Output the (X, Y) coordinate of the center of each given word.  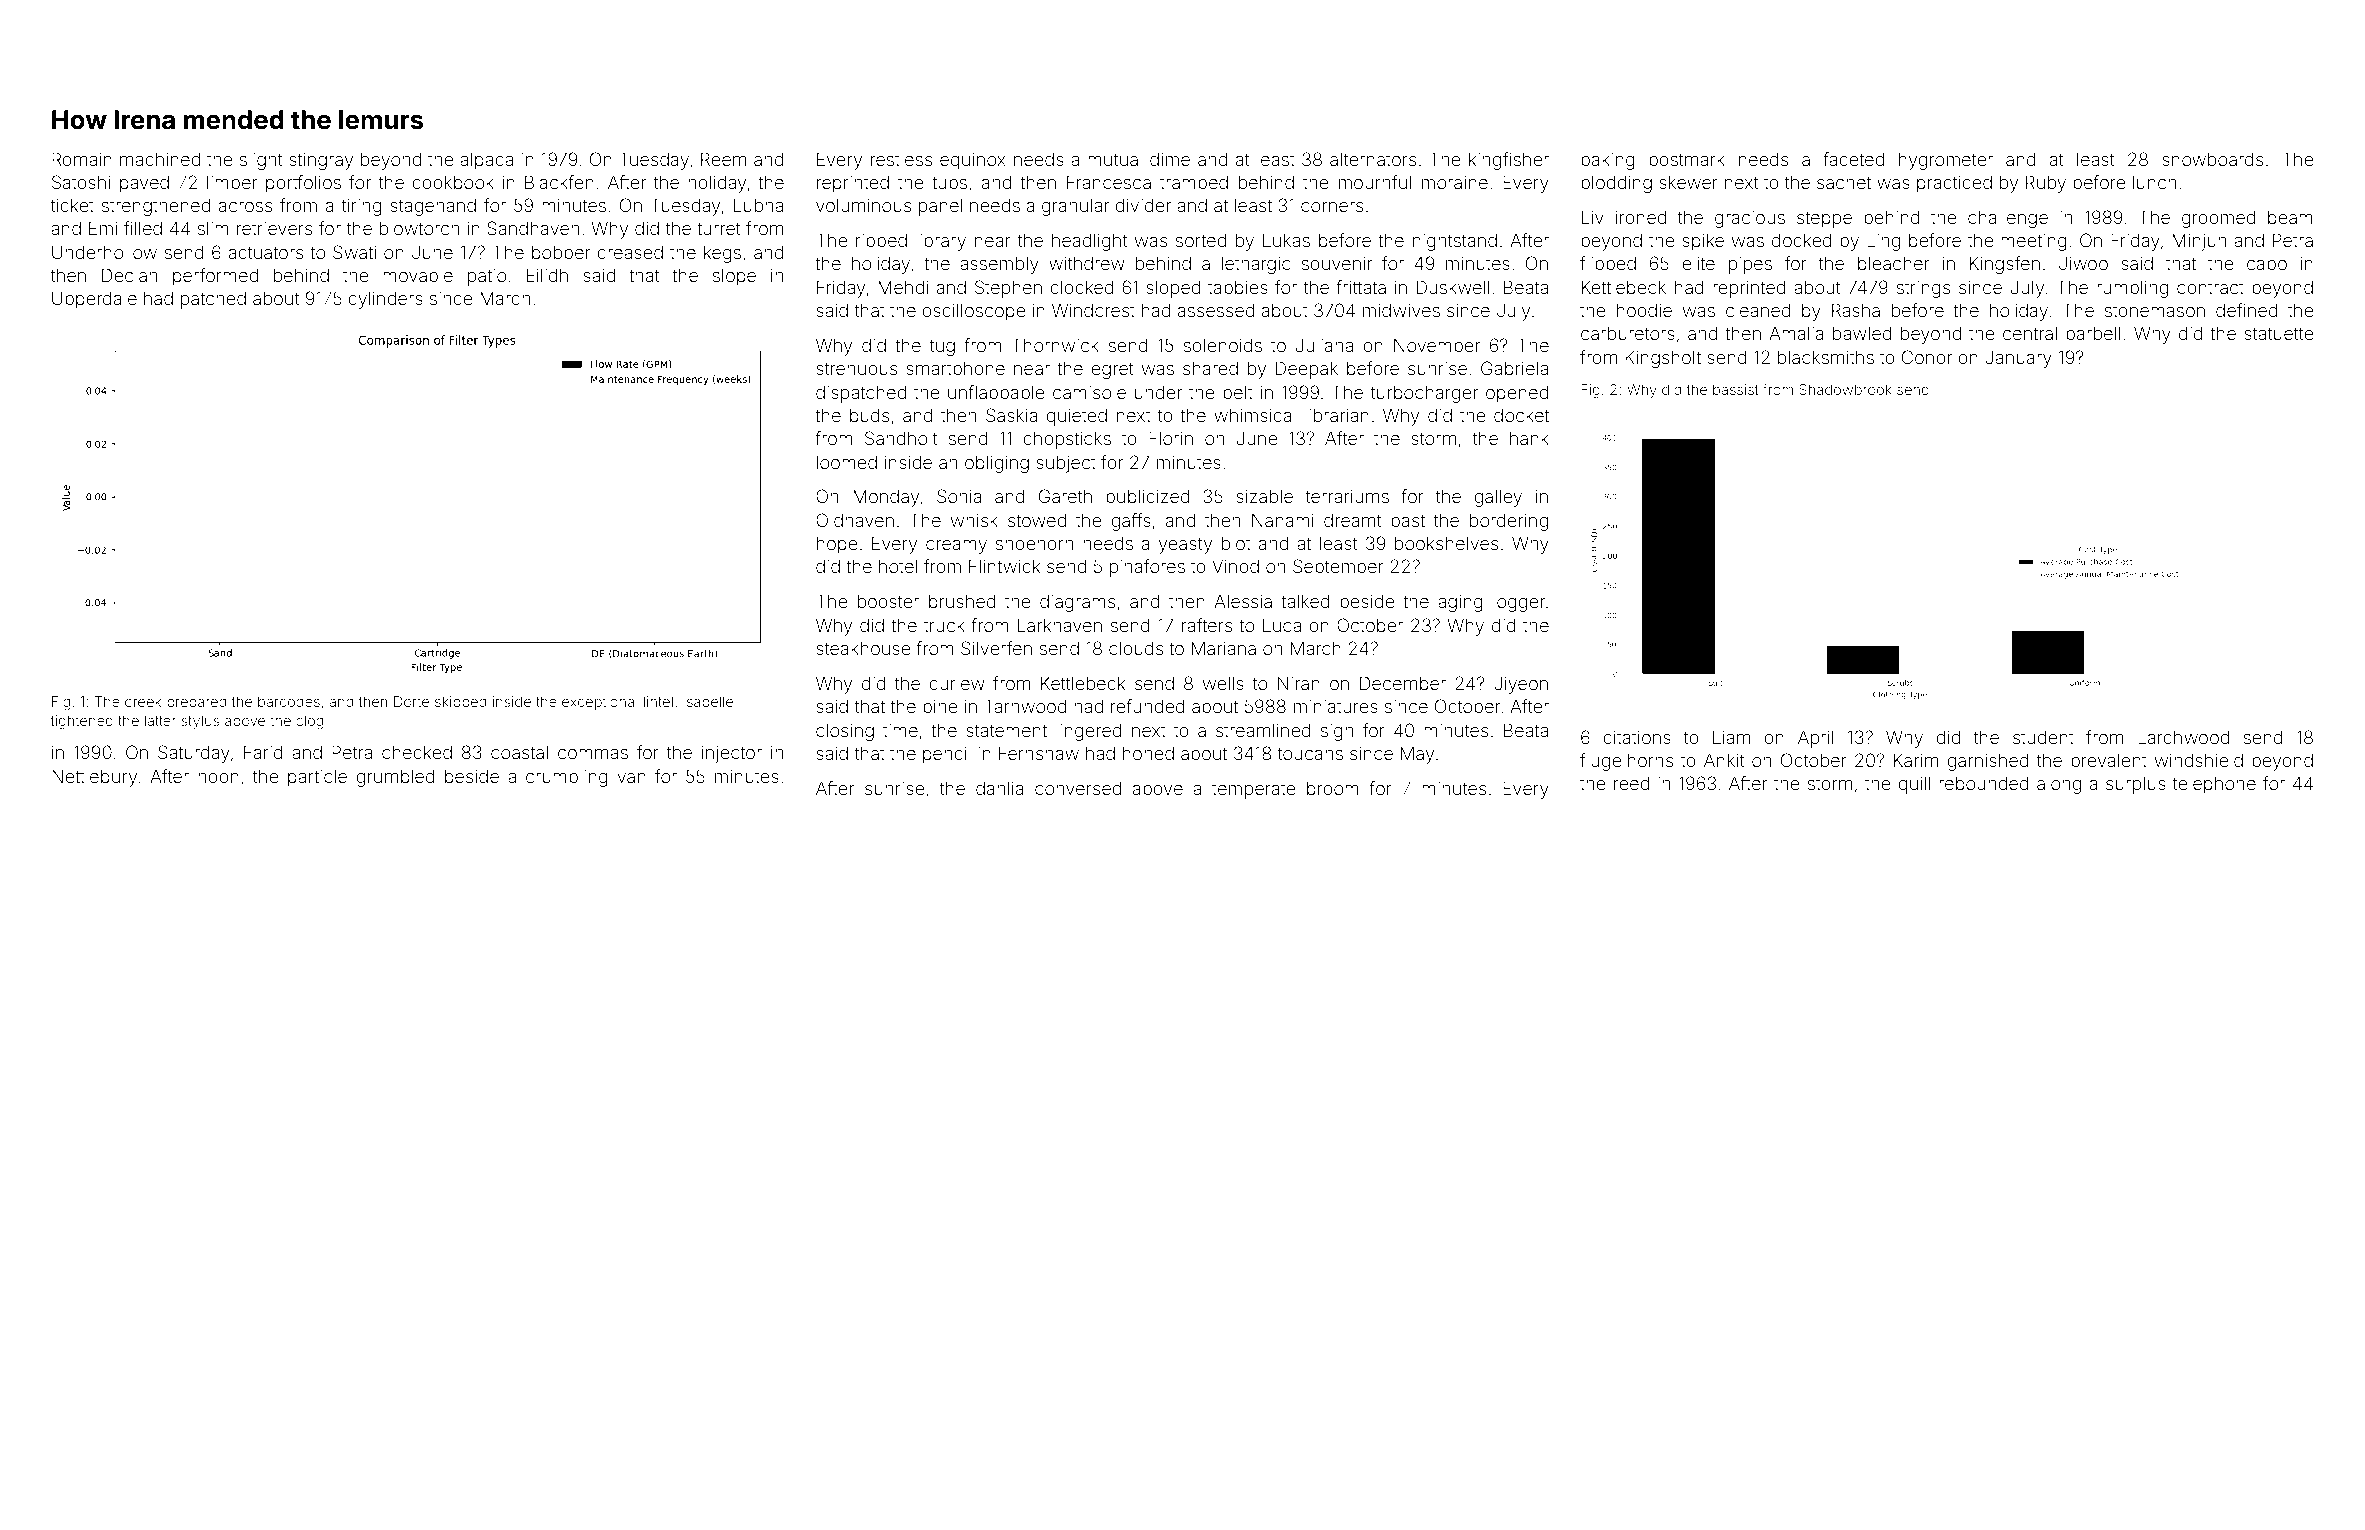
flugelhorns (1626, 762)
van (631, 778)
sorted (1201, 240)
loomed (847, 462)
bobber (561, 252)
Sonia (959, 496)
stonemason (2155, 311)
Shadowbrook (1845, 389)
